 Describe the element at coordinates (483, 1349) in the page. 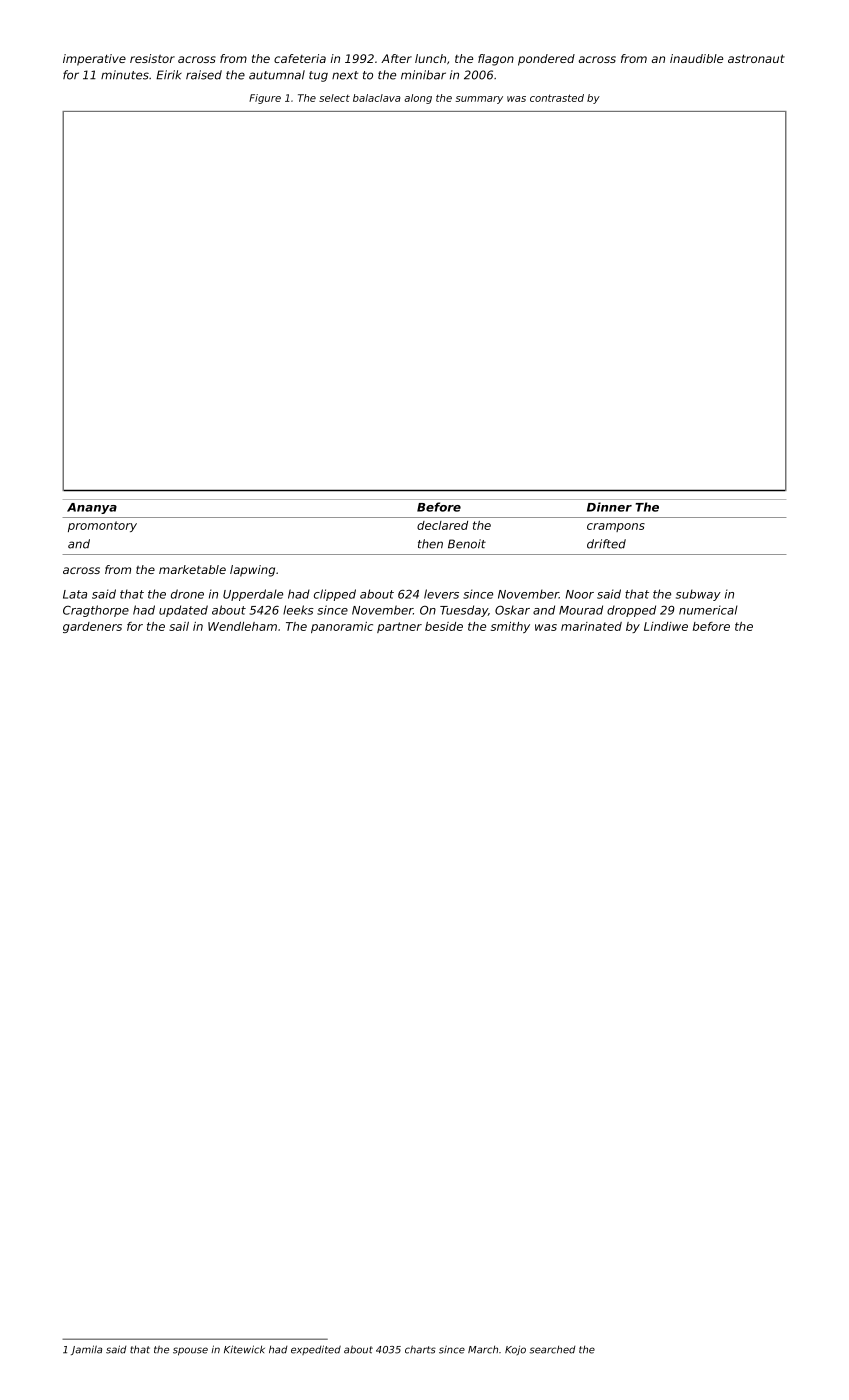

I see `March` at that location.
